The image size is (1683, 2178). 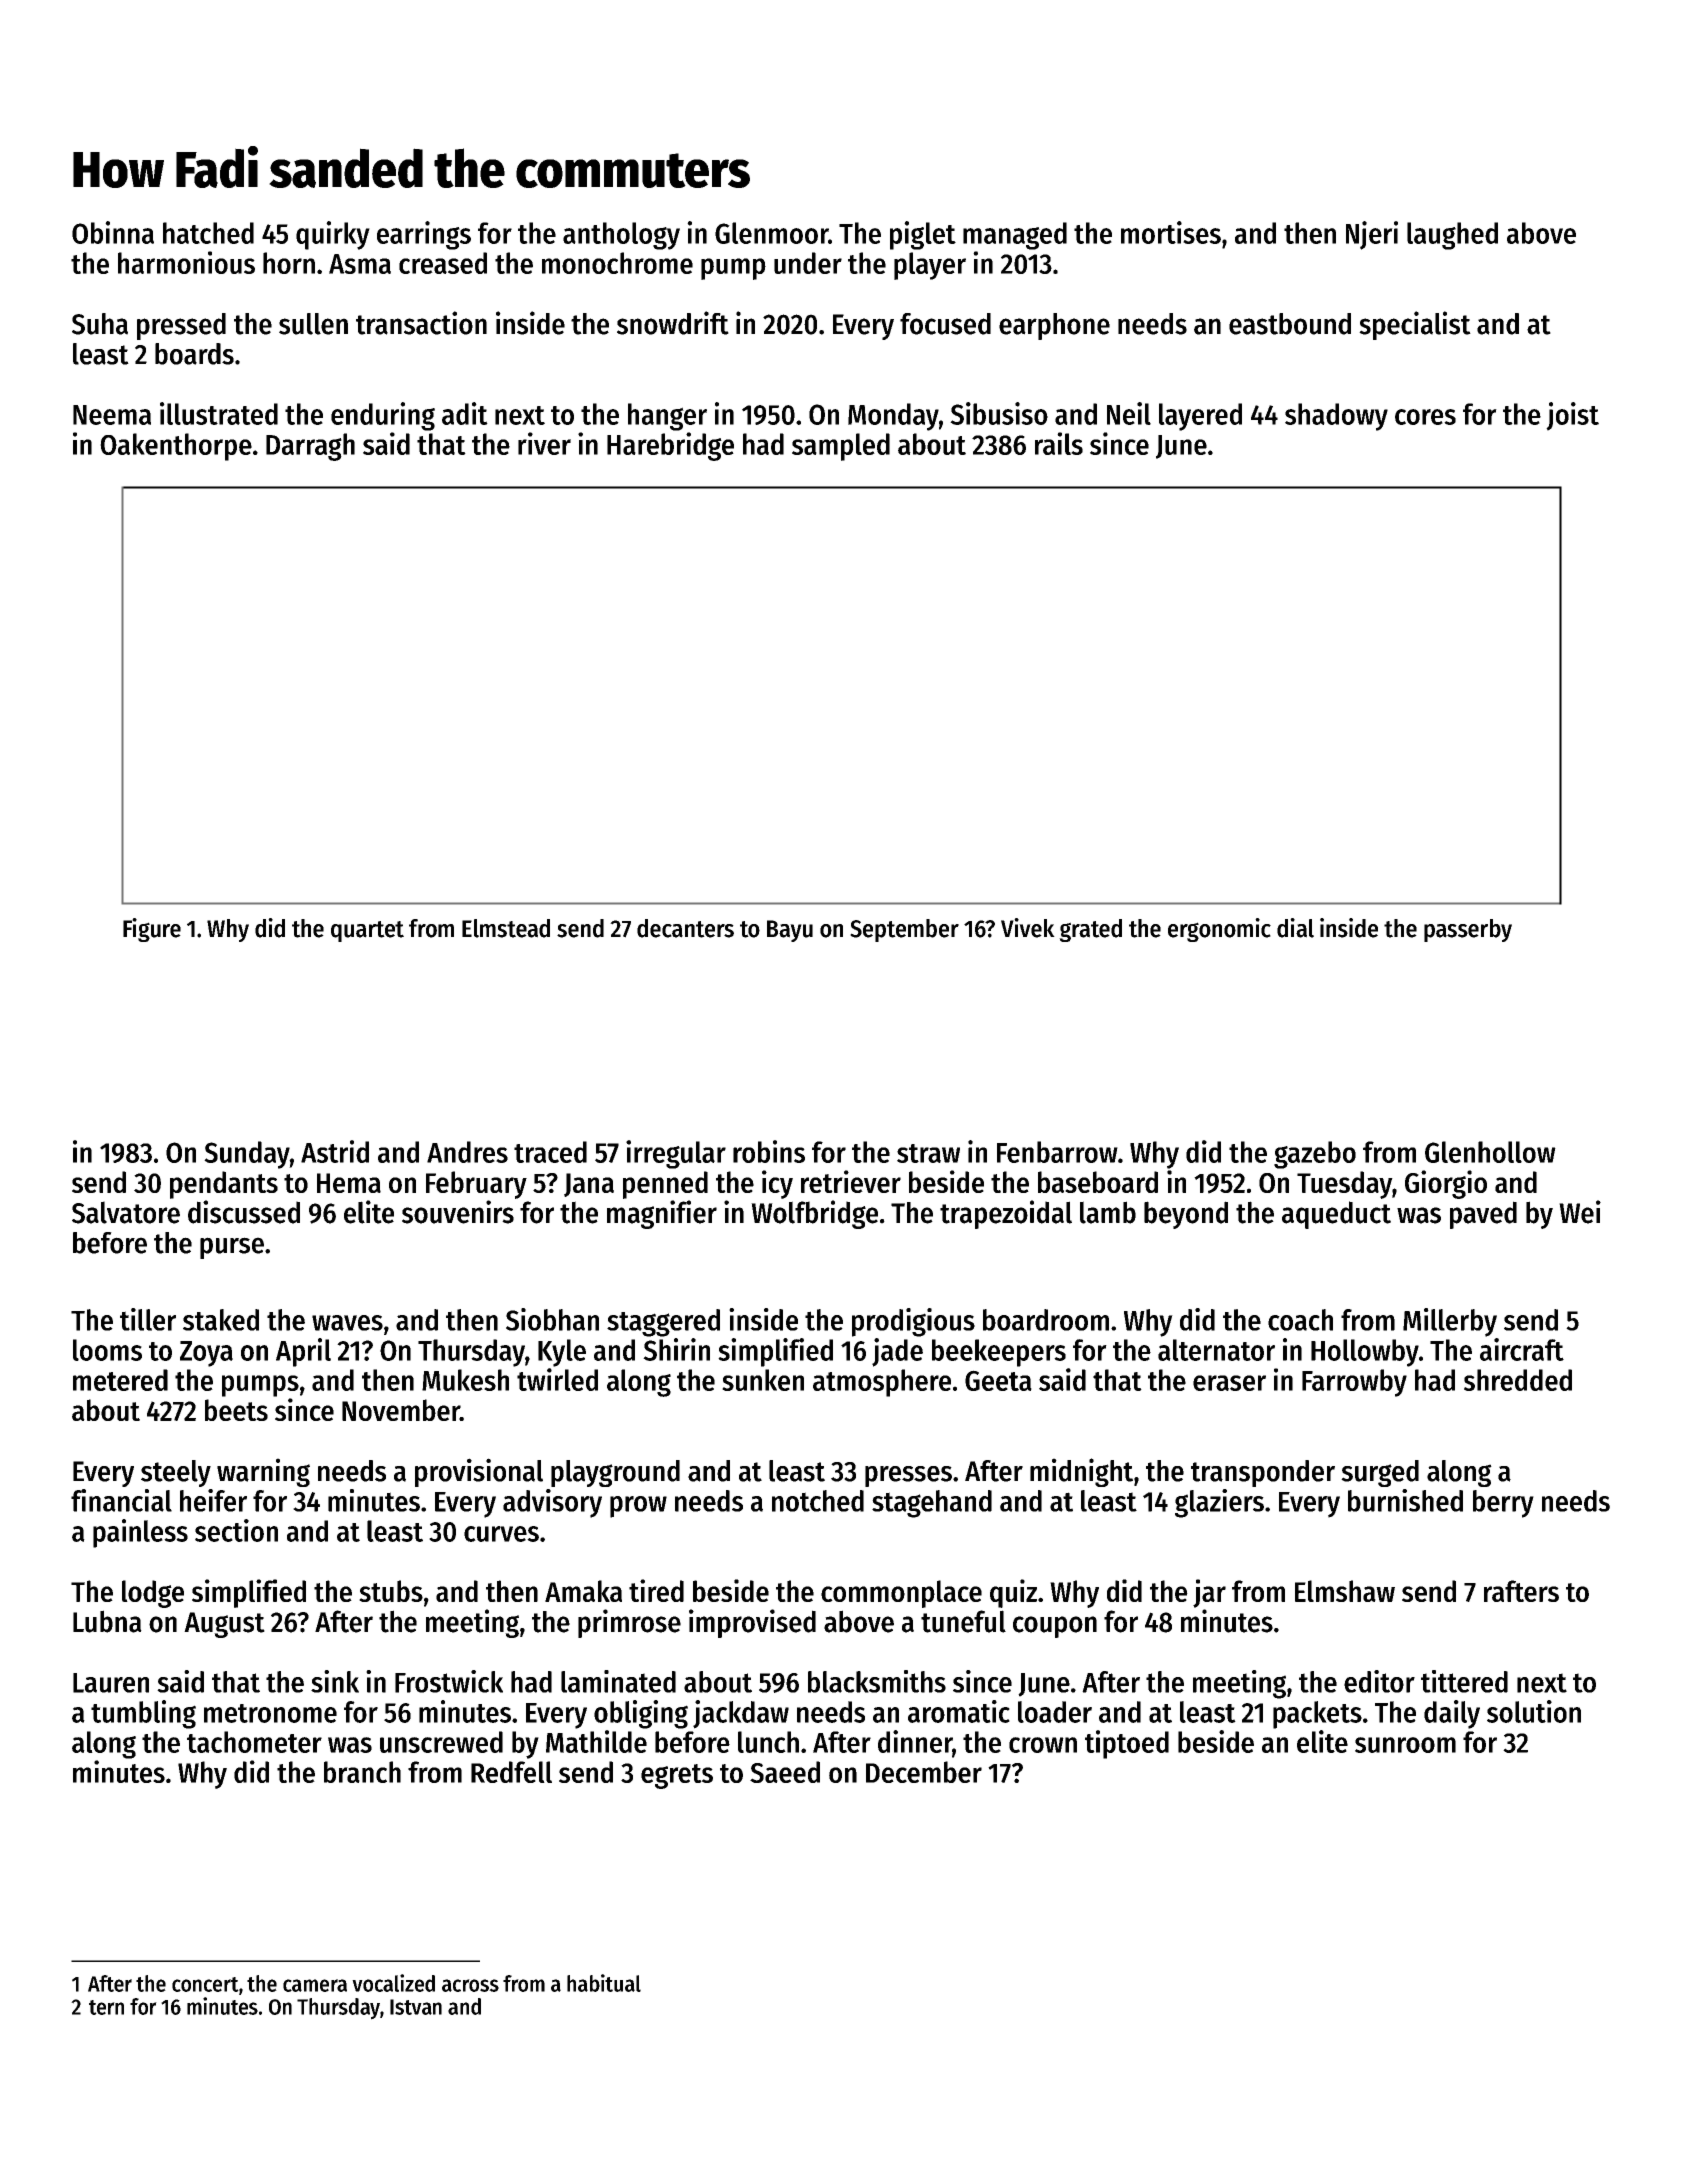 I want to click on Vivek, so click(x=1028, y=928).
